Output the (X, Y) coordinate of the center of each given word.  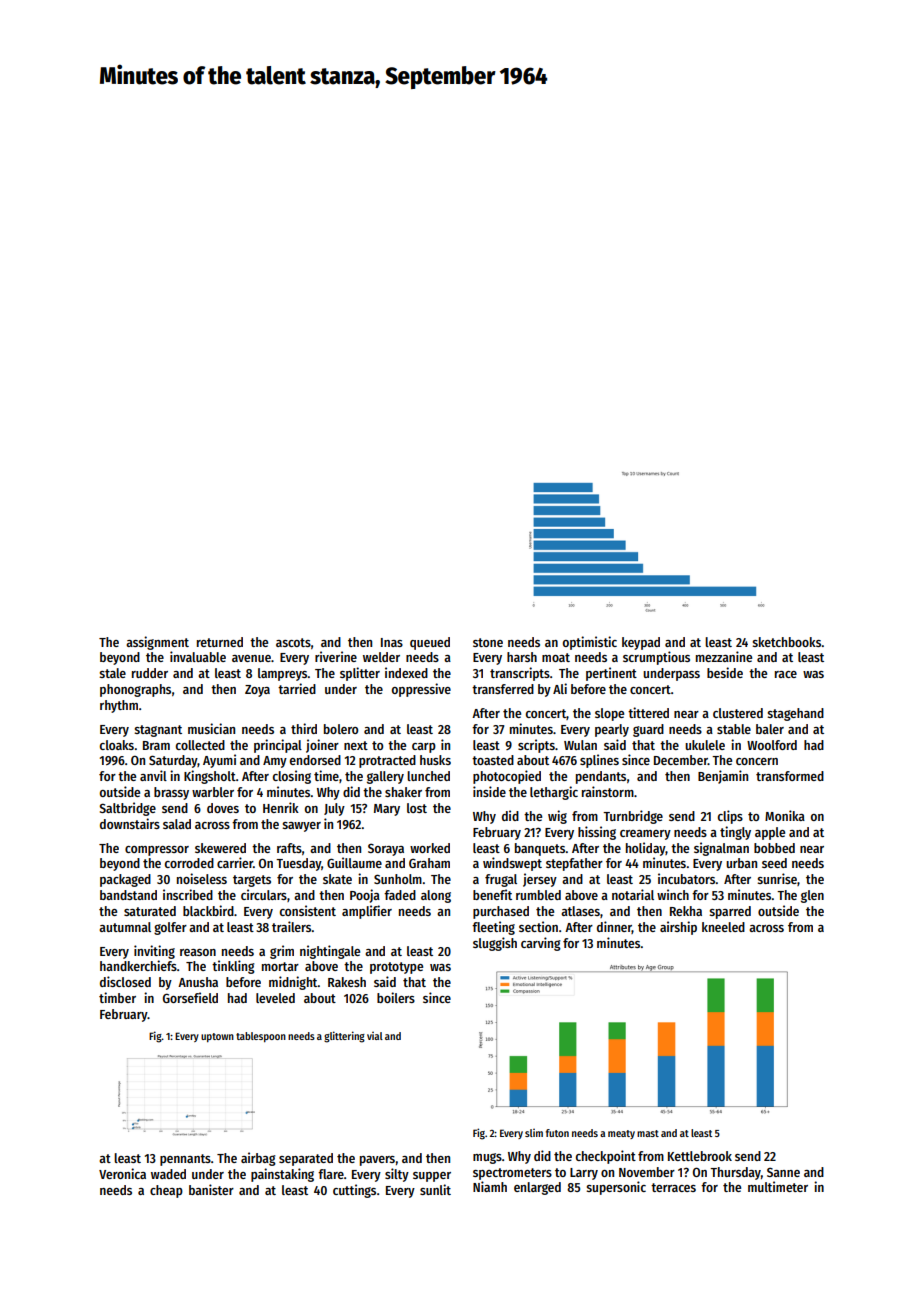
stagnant (158, 731)
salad (177, 824)
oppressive (421, 690)
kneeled (723, 927)
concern (757, 761)
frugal (501, 880)
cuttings (354, 1191)
